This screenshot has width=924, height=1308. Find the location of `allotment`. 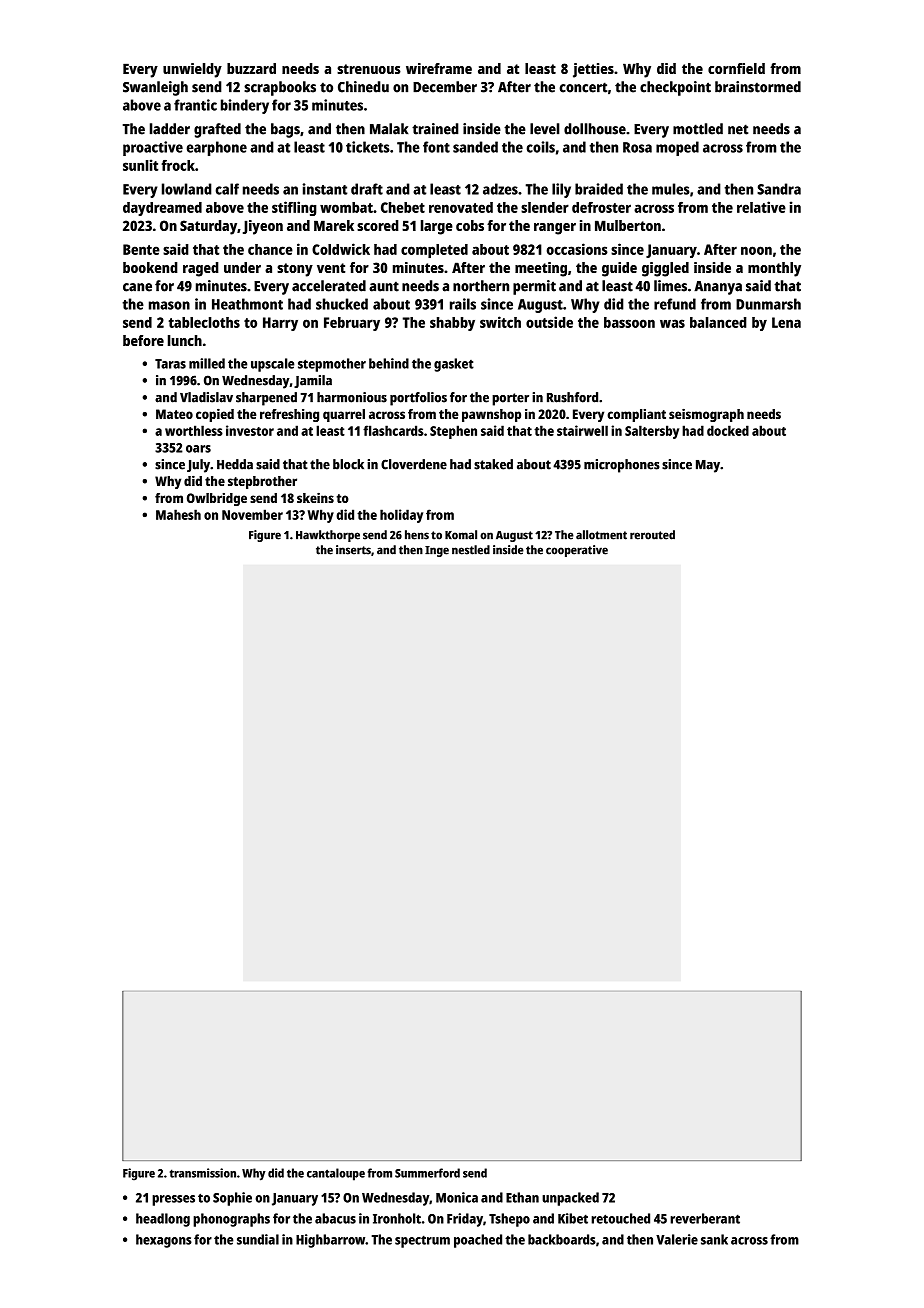

allotment is located at coordinates (601, 535).
